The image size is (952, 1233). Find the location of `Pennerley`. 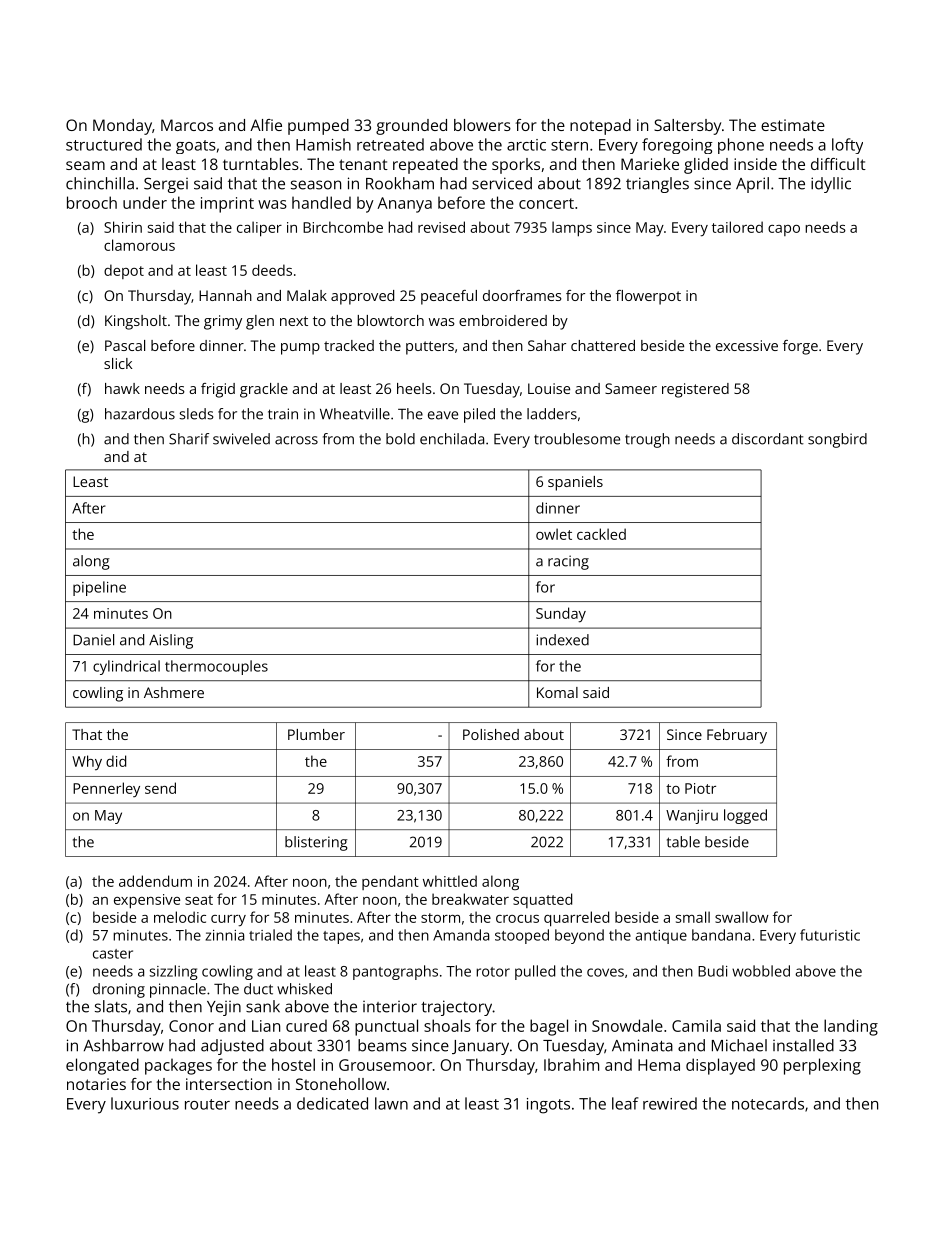

Pennerley is located at coordinates (106, 789).
